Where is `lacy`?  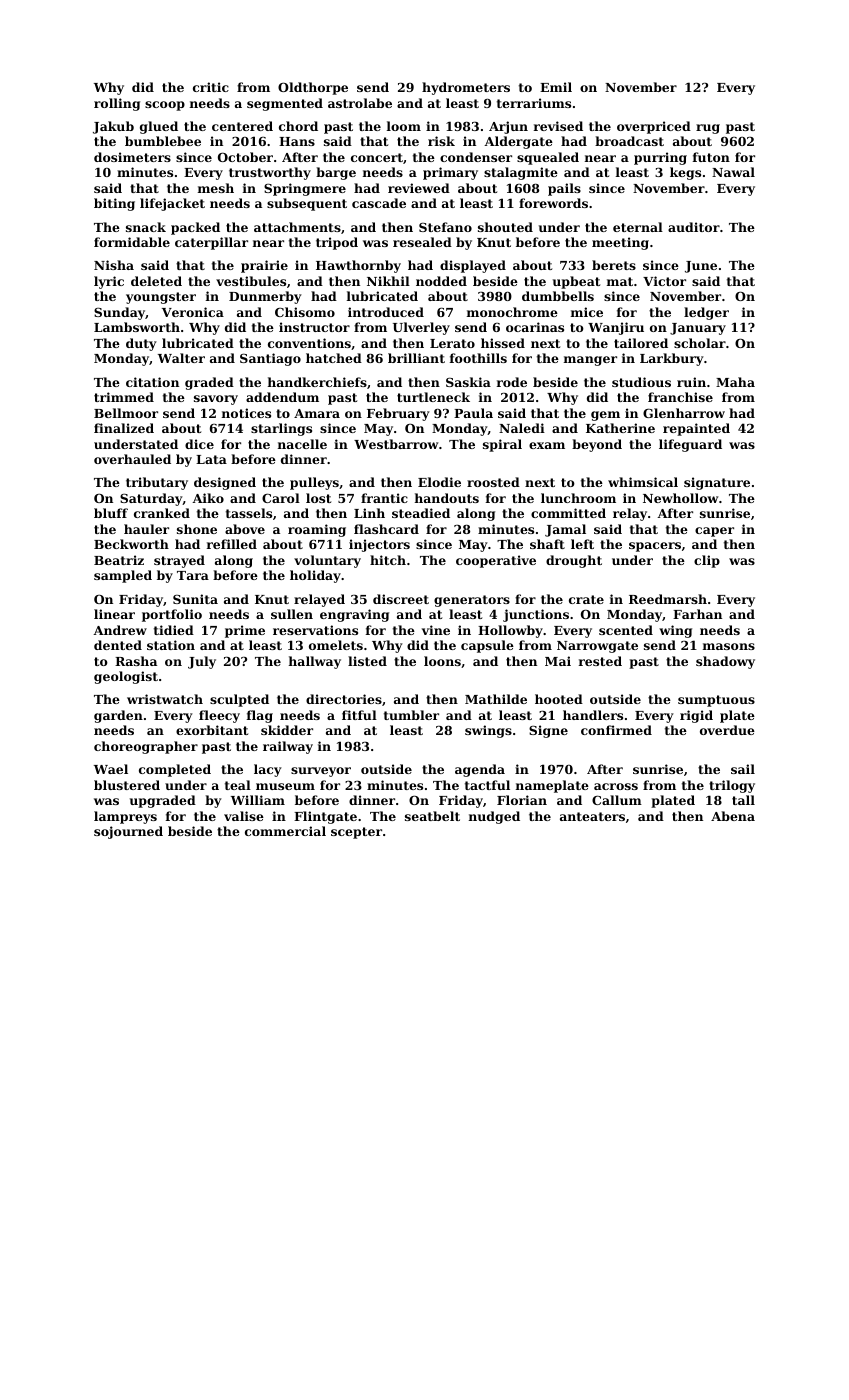 lacy is located at coordinates (268, 770).
